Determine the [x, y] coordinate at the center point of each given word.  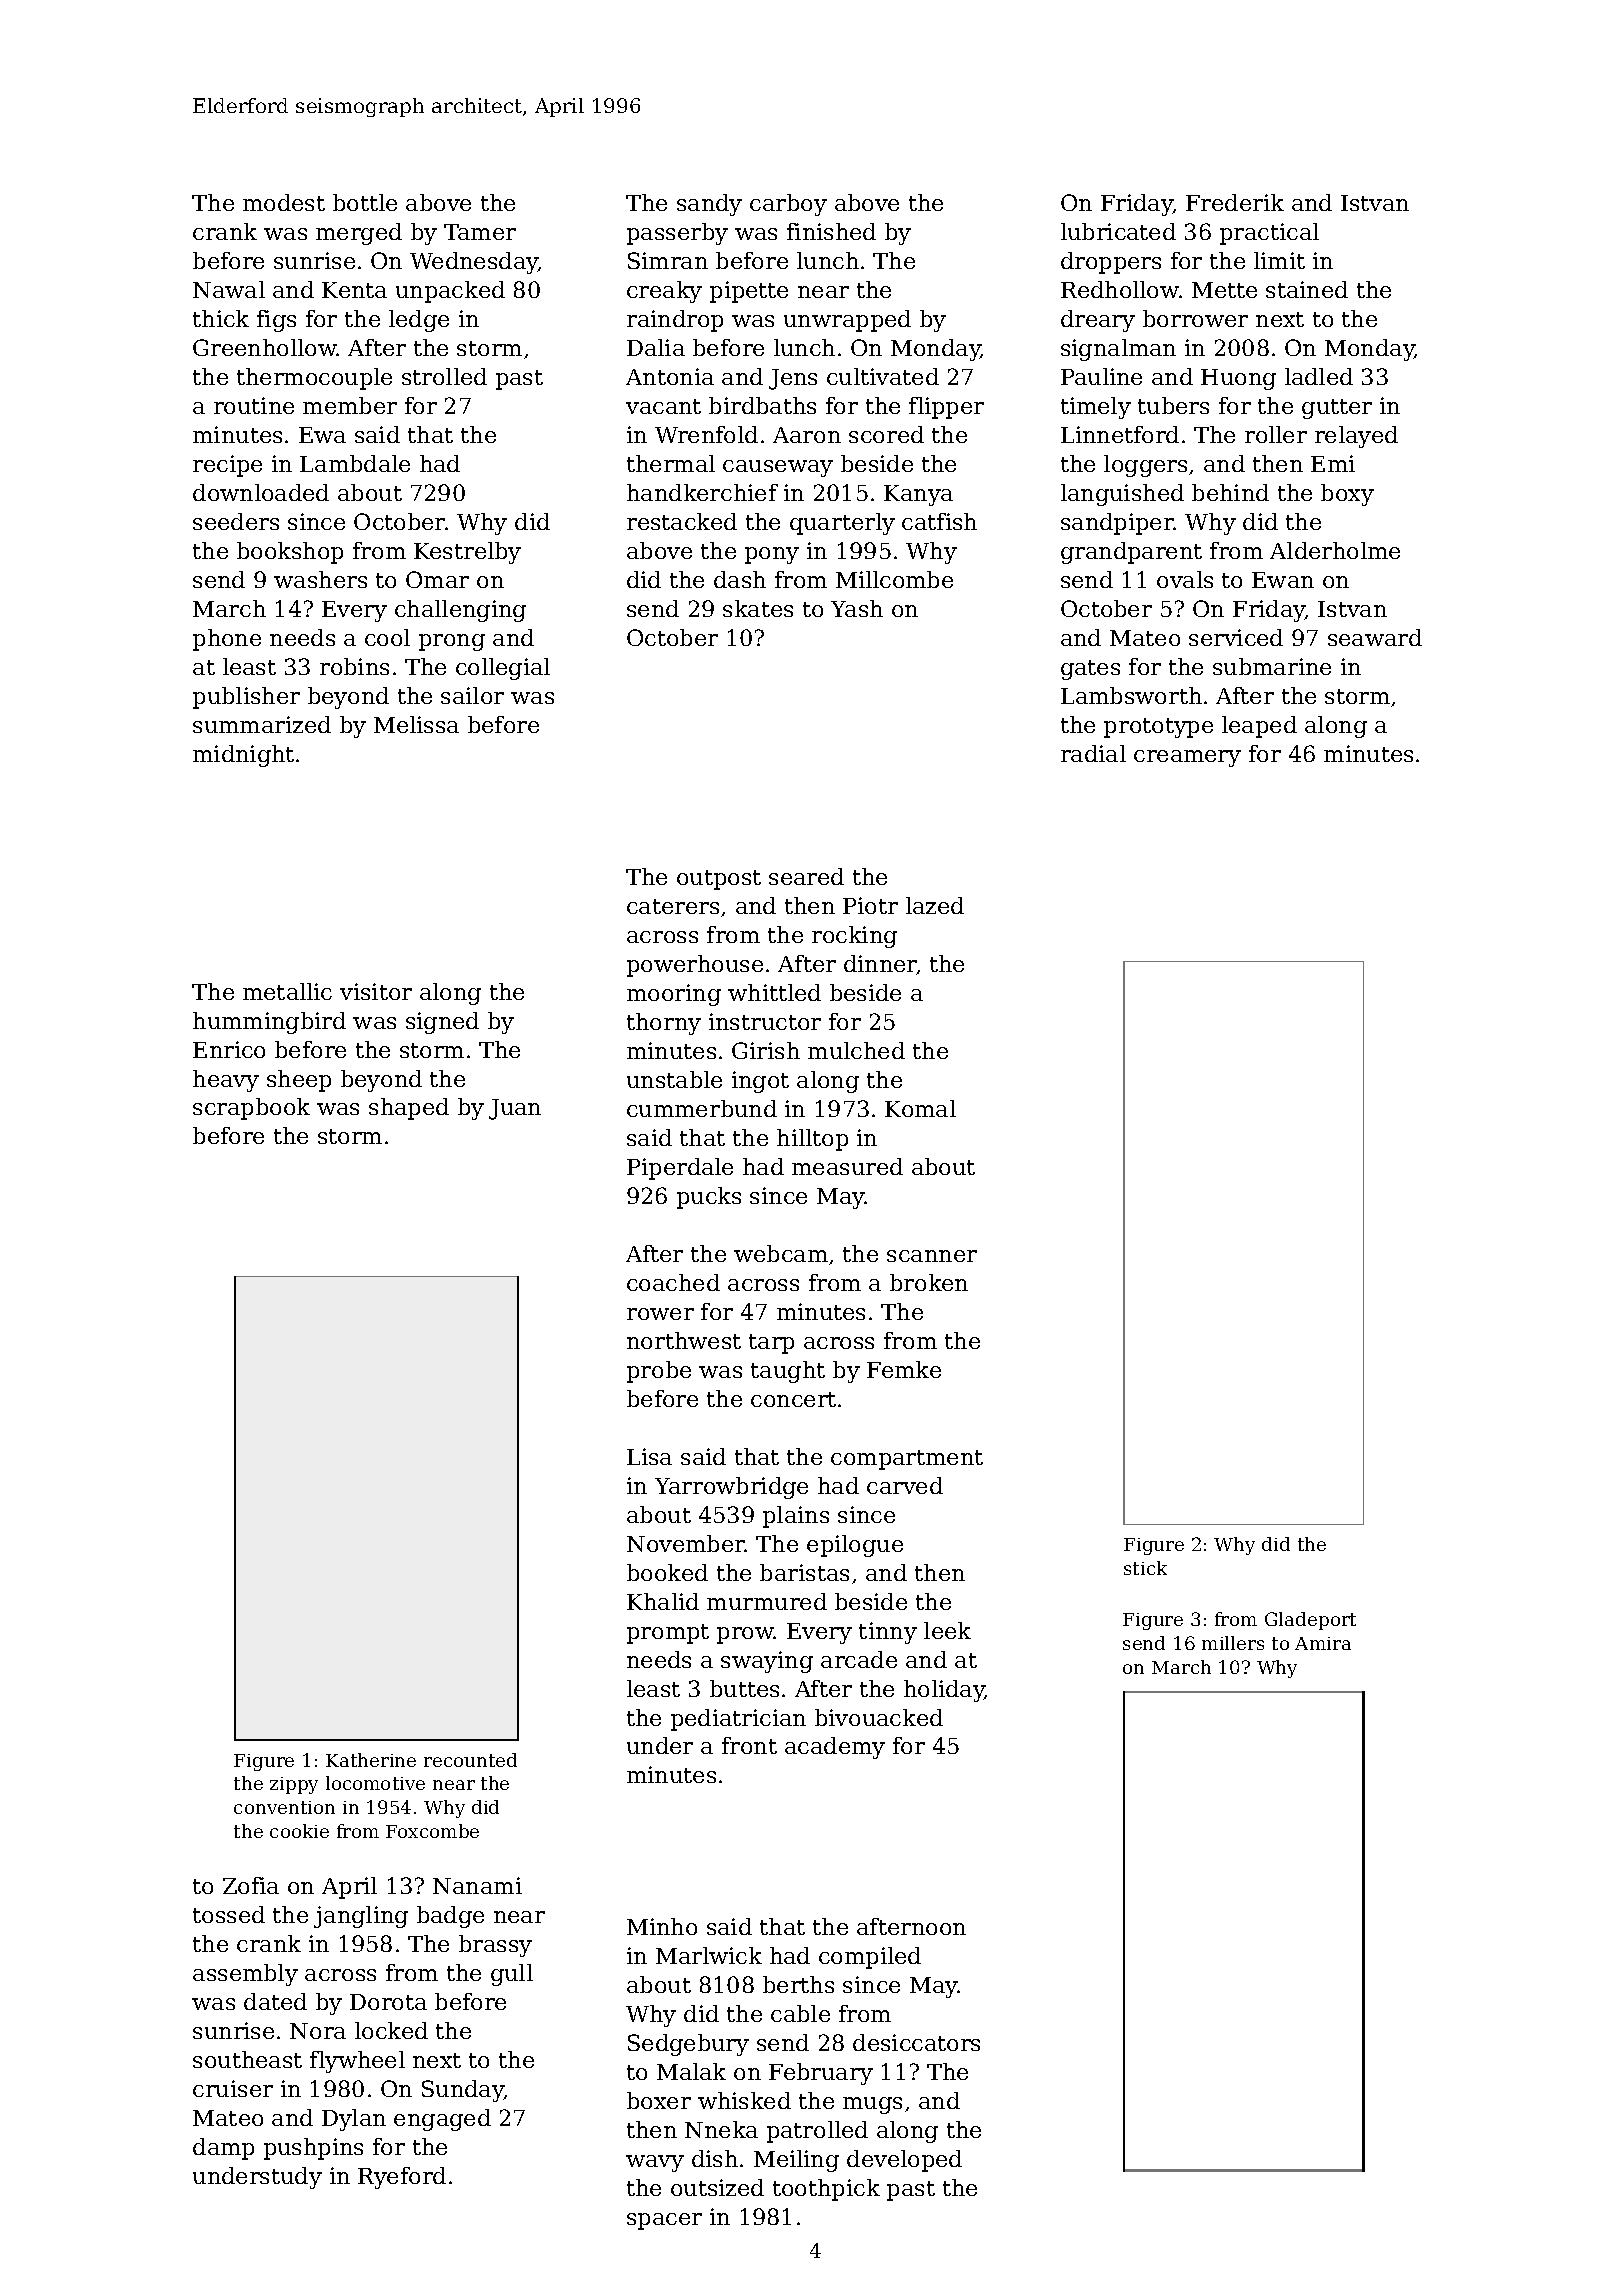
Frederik [1235, 202]
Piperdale [680, 1169]
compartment [907, 1460]
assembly [245, 1975]
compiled [870, 1958]
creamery [1187, 758]
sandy [709, 205]
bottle [365, 202]
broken [929, 1282]
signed [442, 1023]
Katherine [371, 1760]
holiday [944, 1691]
